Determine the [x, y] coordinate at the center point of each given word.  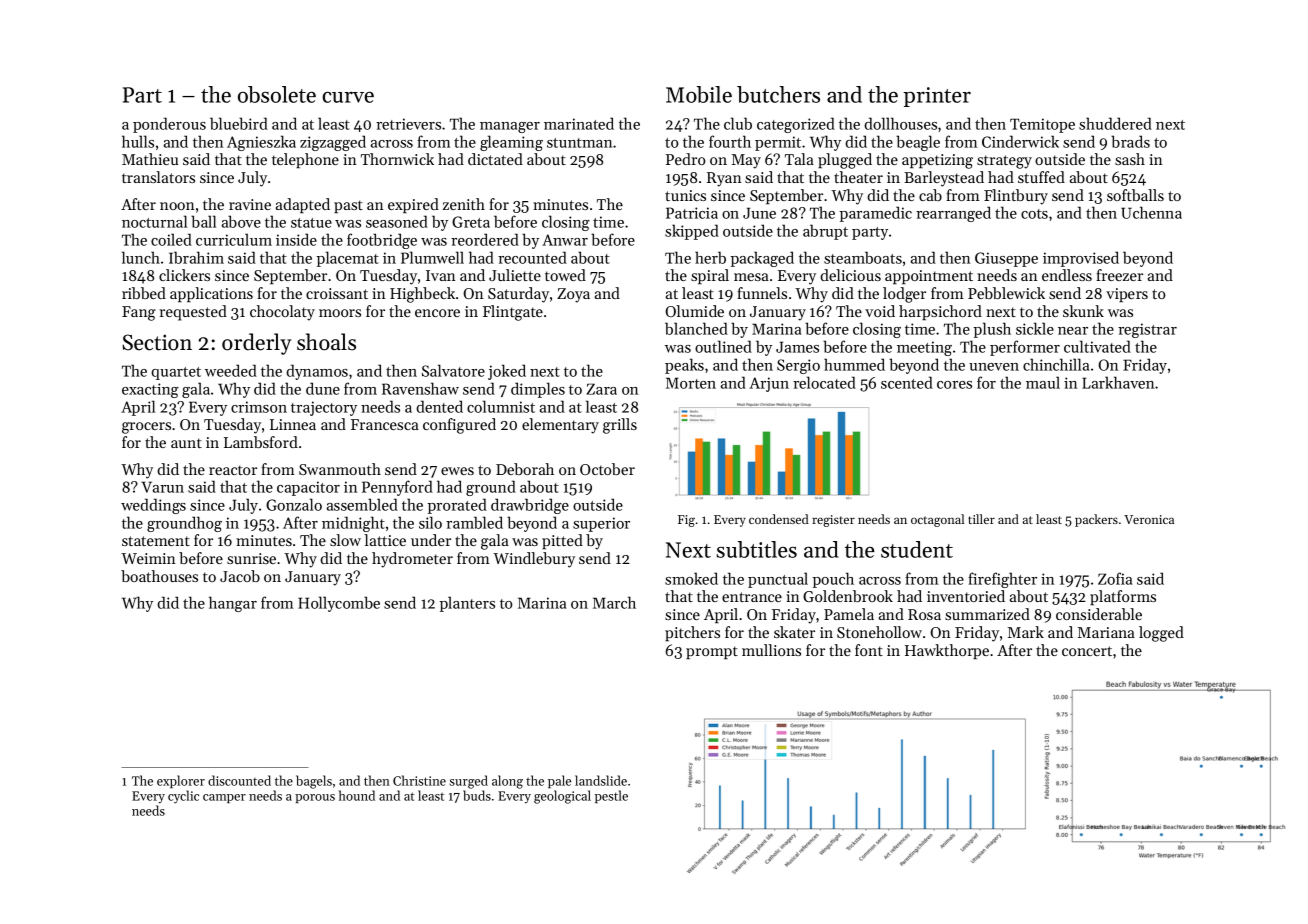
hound [357, 795]
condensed [779, 519]
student [917, 549]
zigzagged [333, 143]
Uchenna [1151, 212]
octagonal [937, 520]
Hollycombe [339, 604]
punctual [778, 580]
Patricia [692, 213]
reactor [233, 470]
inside [296, 239]
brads [1130, 141]
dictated [495, 159]
